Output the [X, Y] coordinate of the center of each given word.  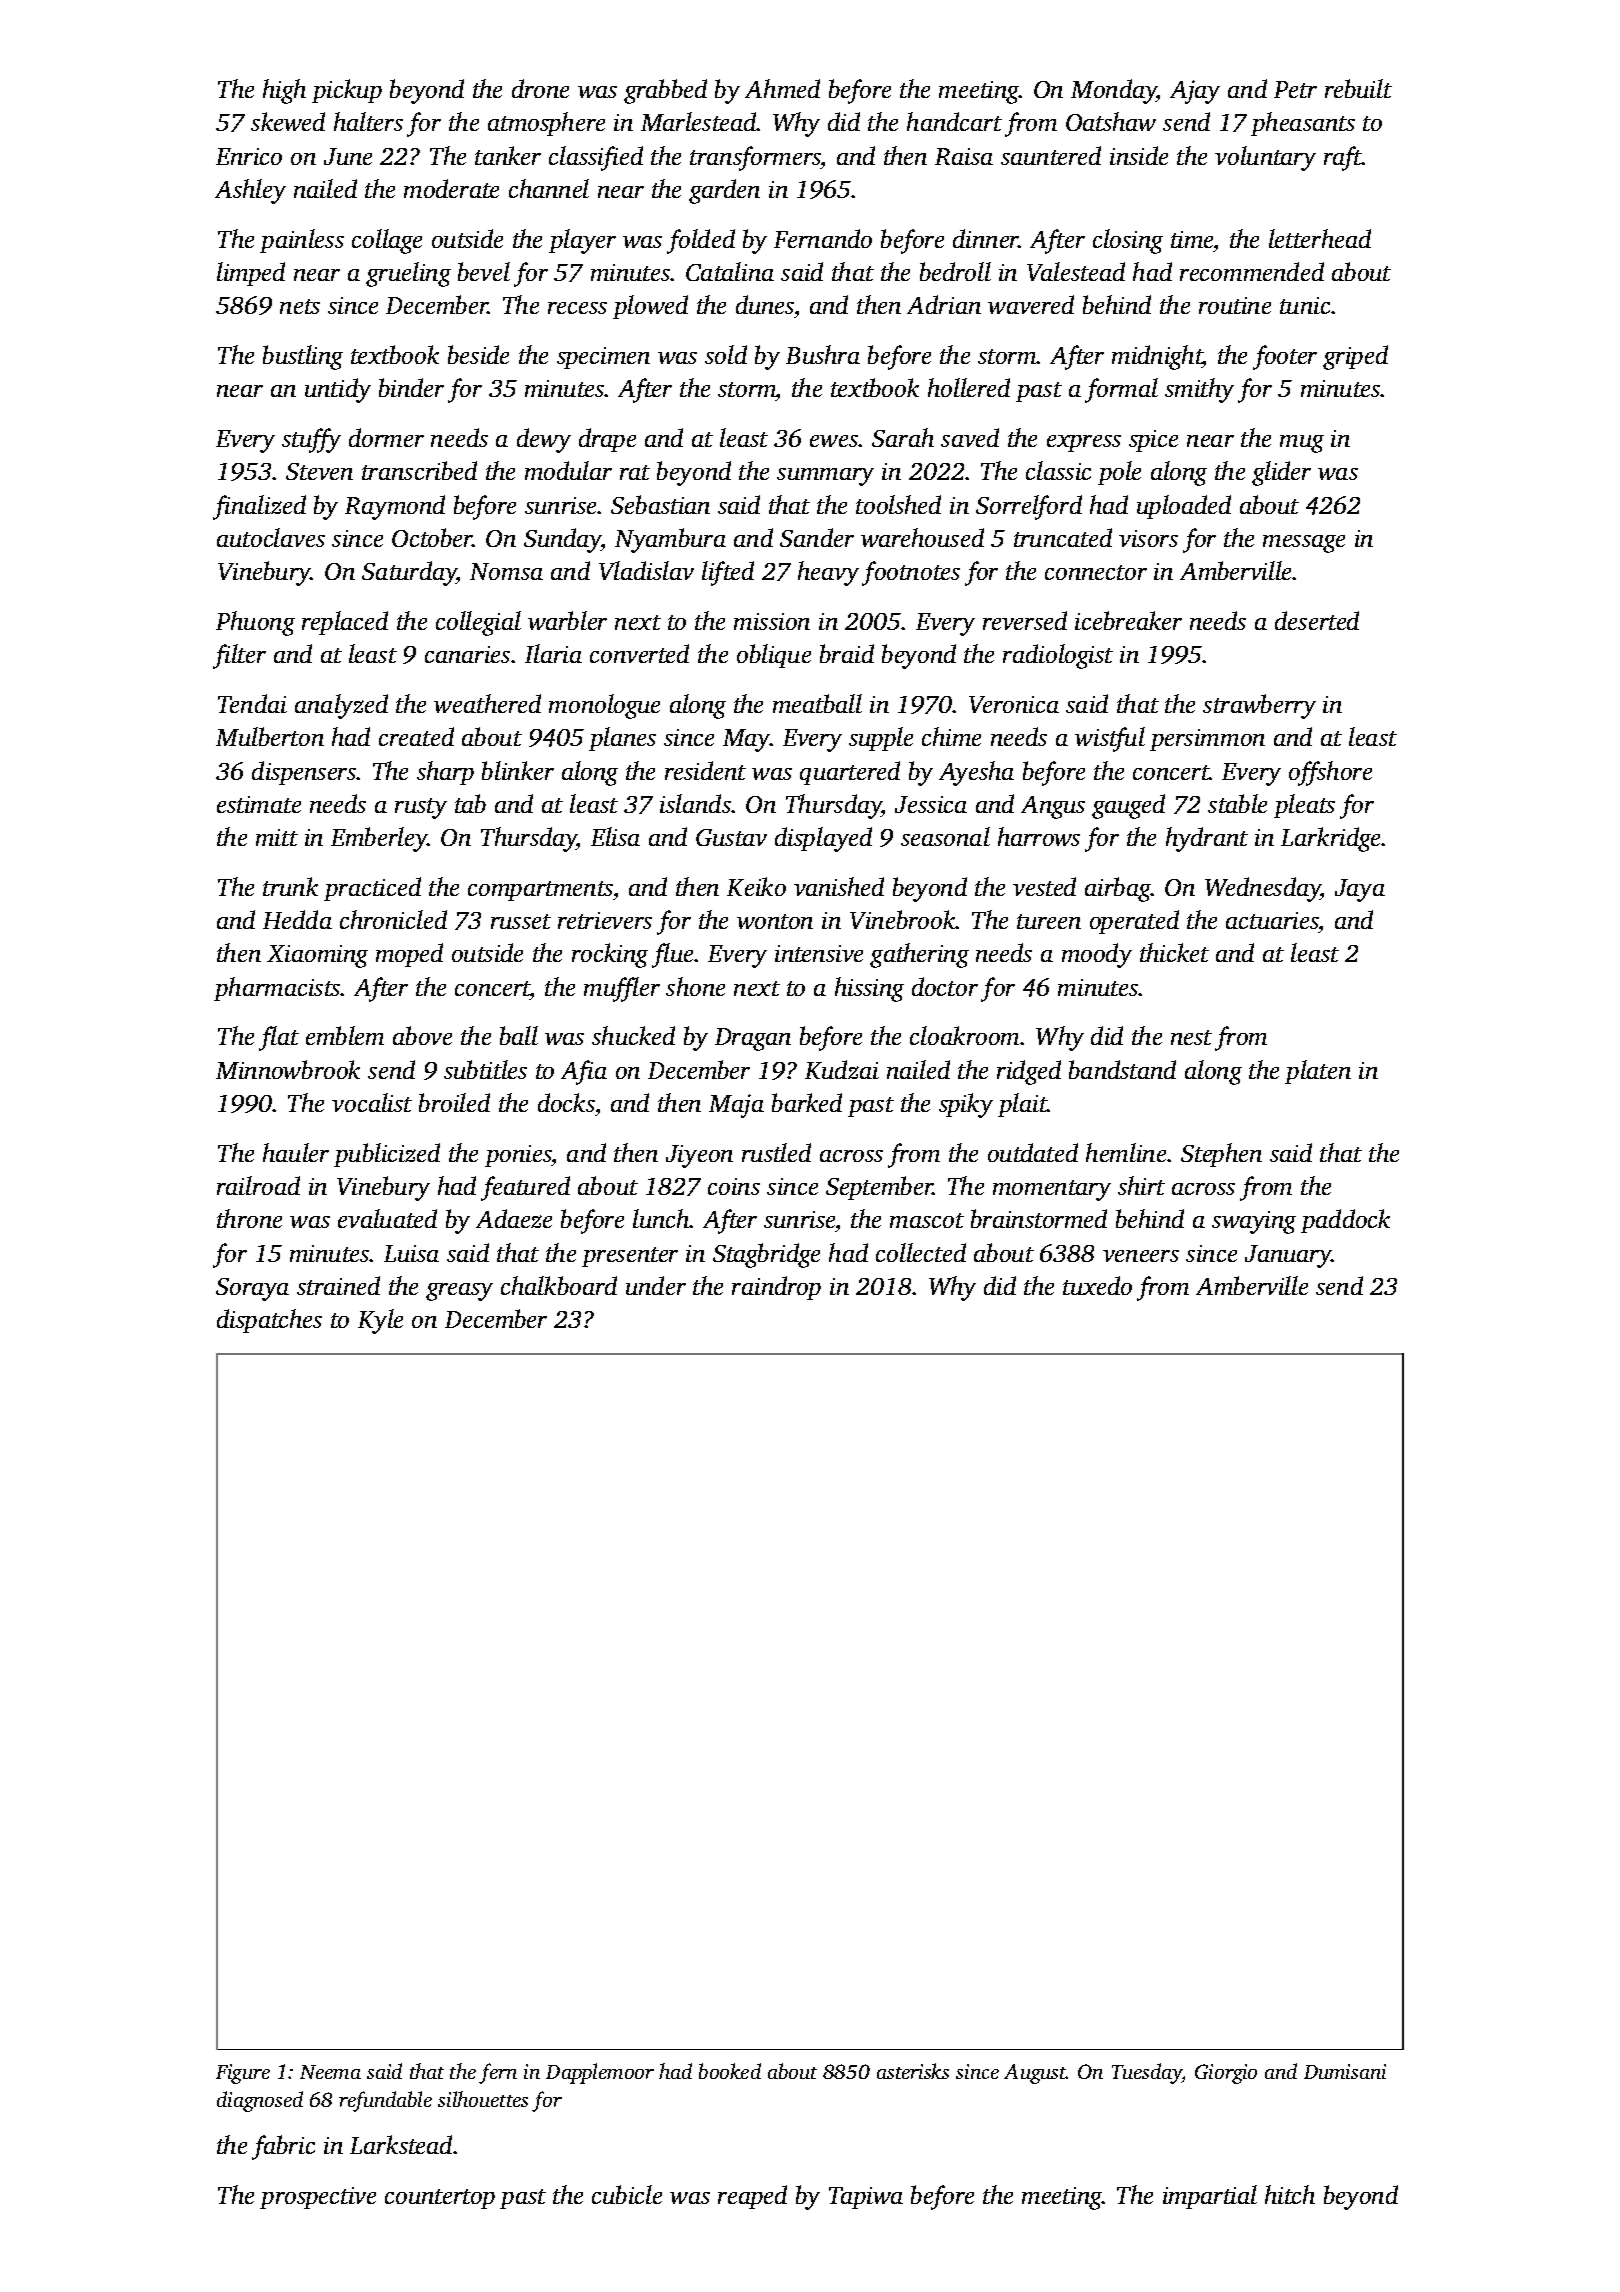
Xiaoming [317, 956]
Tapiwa [866, 2198]
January [1288, 1256]
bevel [484, 271]
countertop [440, 2199]
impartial [1210, 2197]
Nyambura [670, 540]
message [1304, 544]
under [656, 1285]
